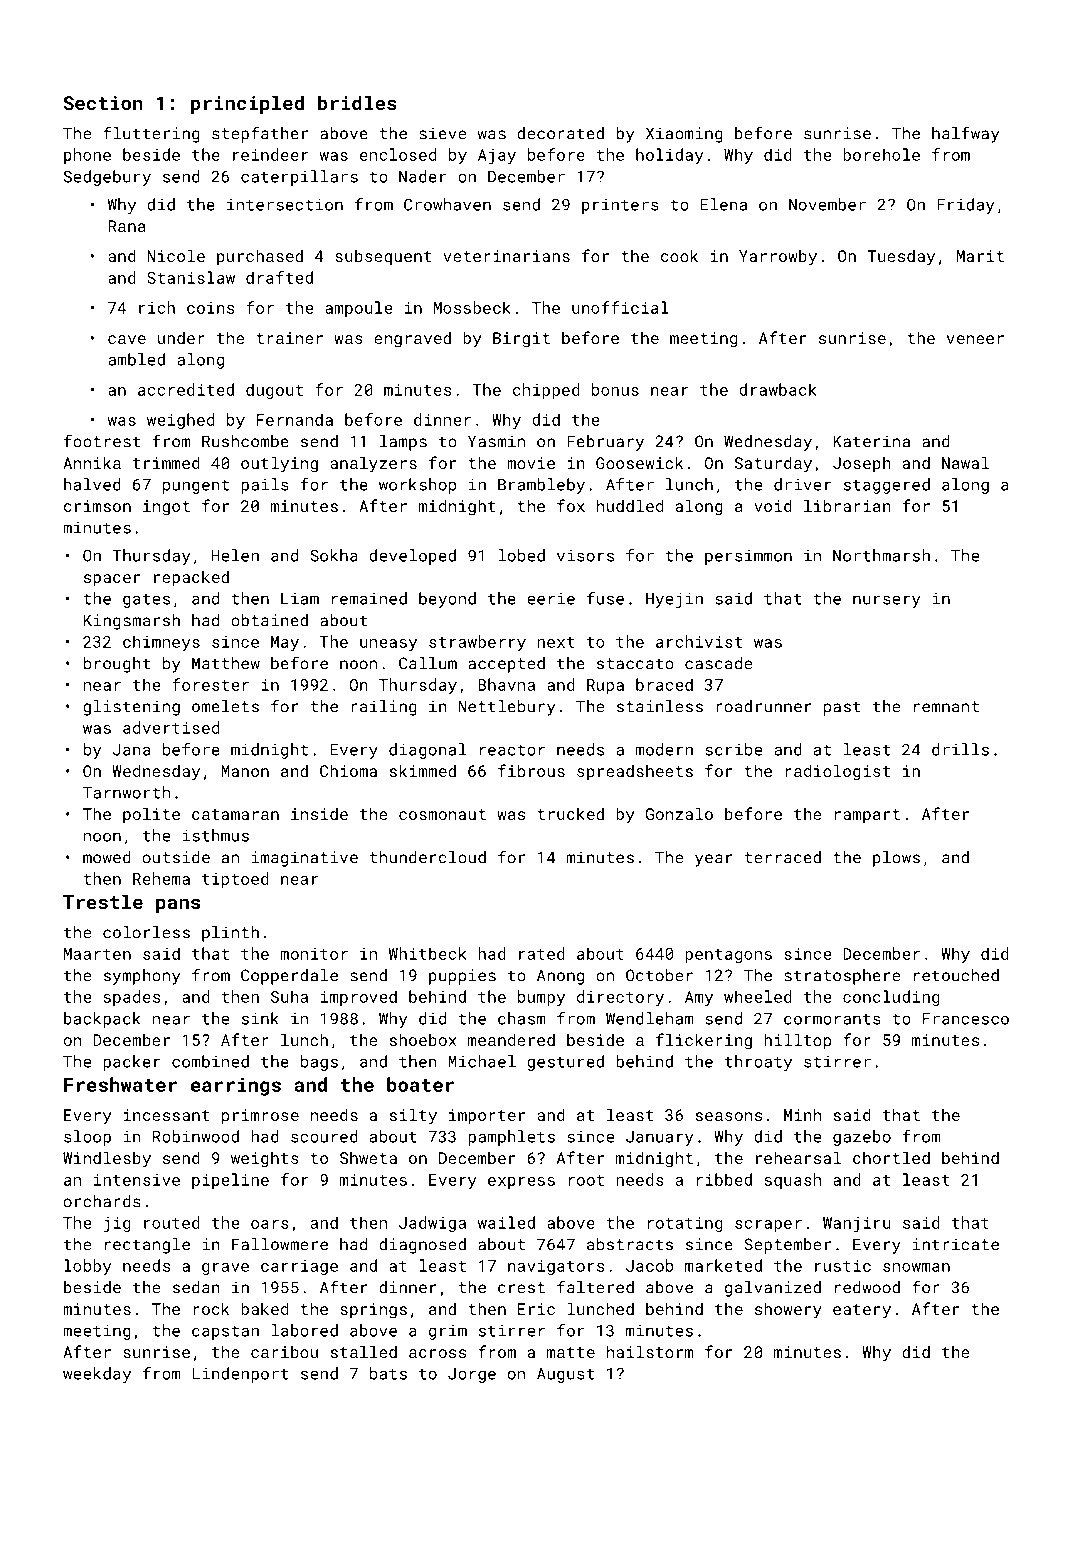  I want to click on bonus, so click(615, 389).
